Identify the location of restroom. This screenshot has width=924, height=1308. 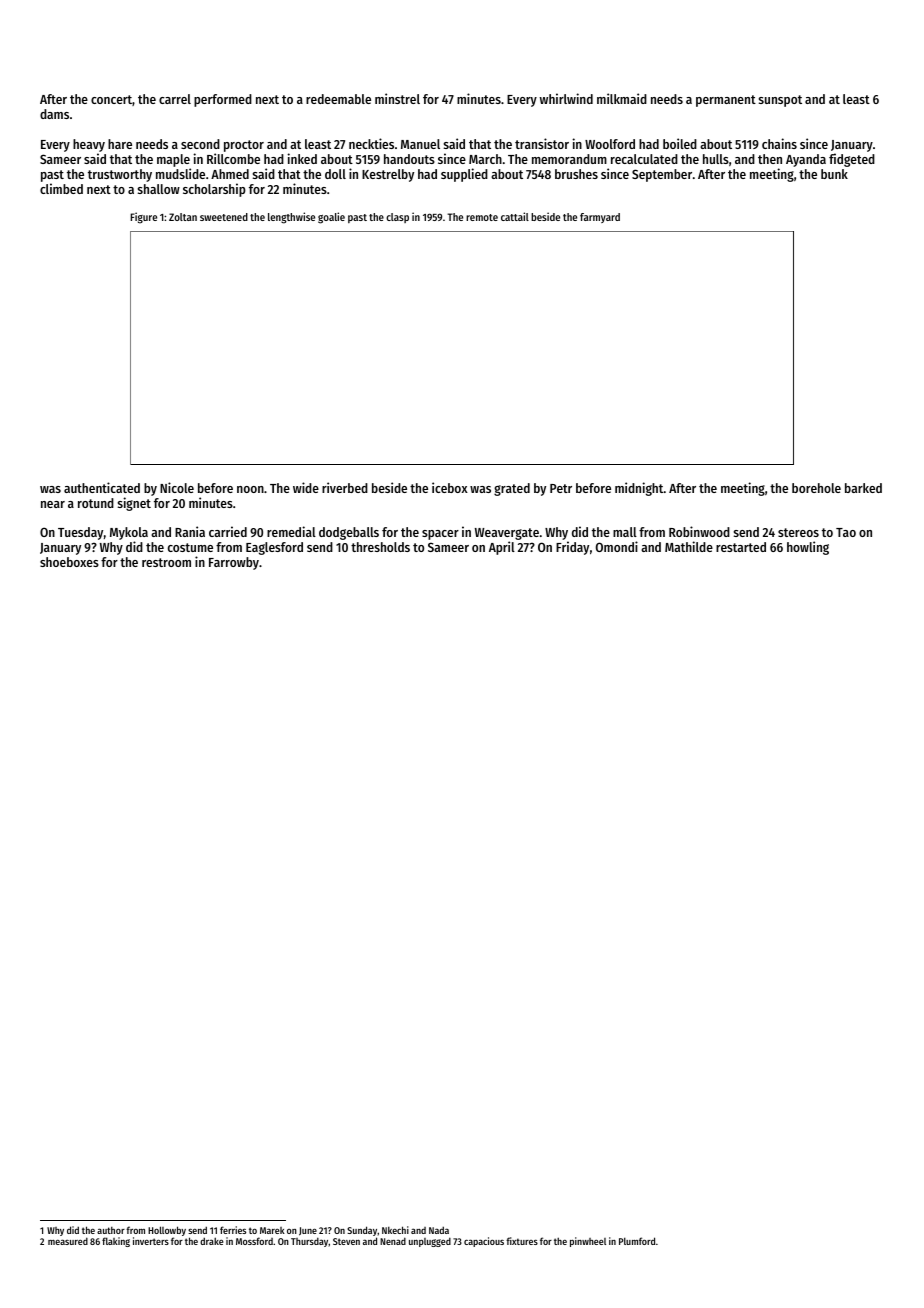
(166, 562).
